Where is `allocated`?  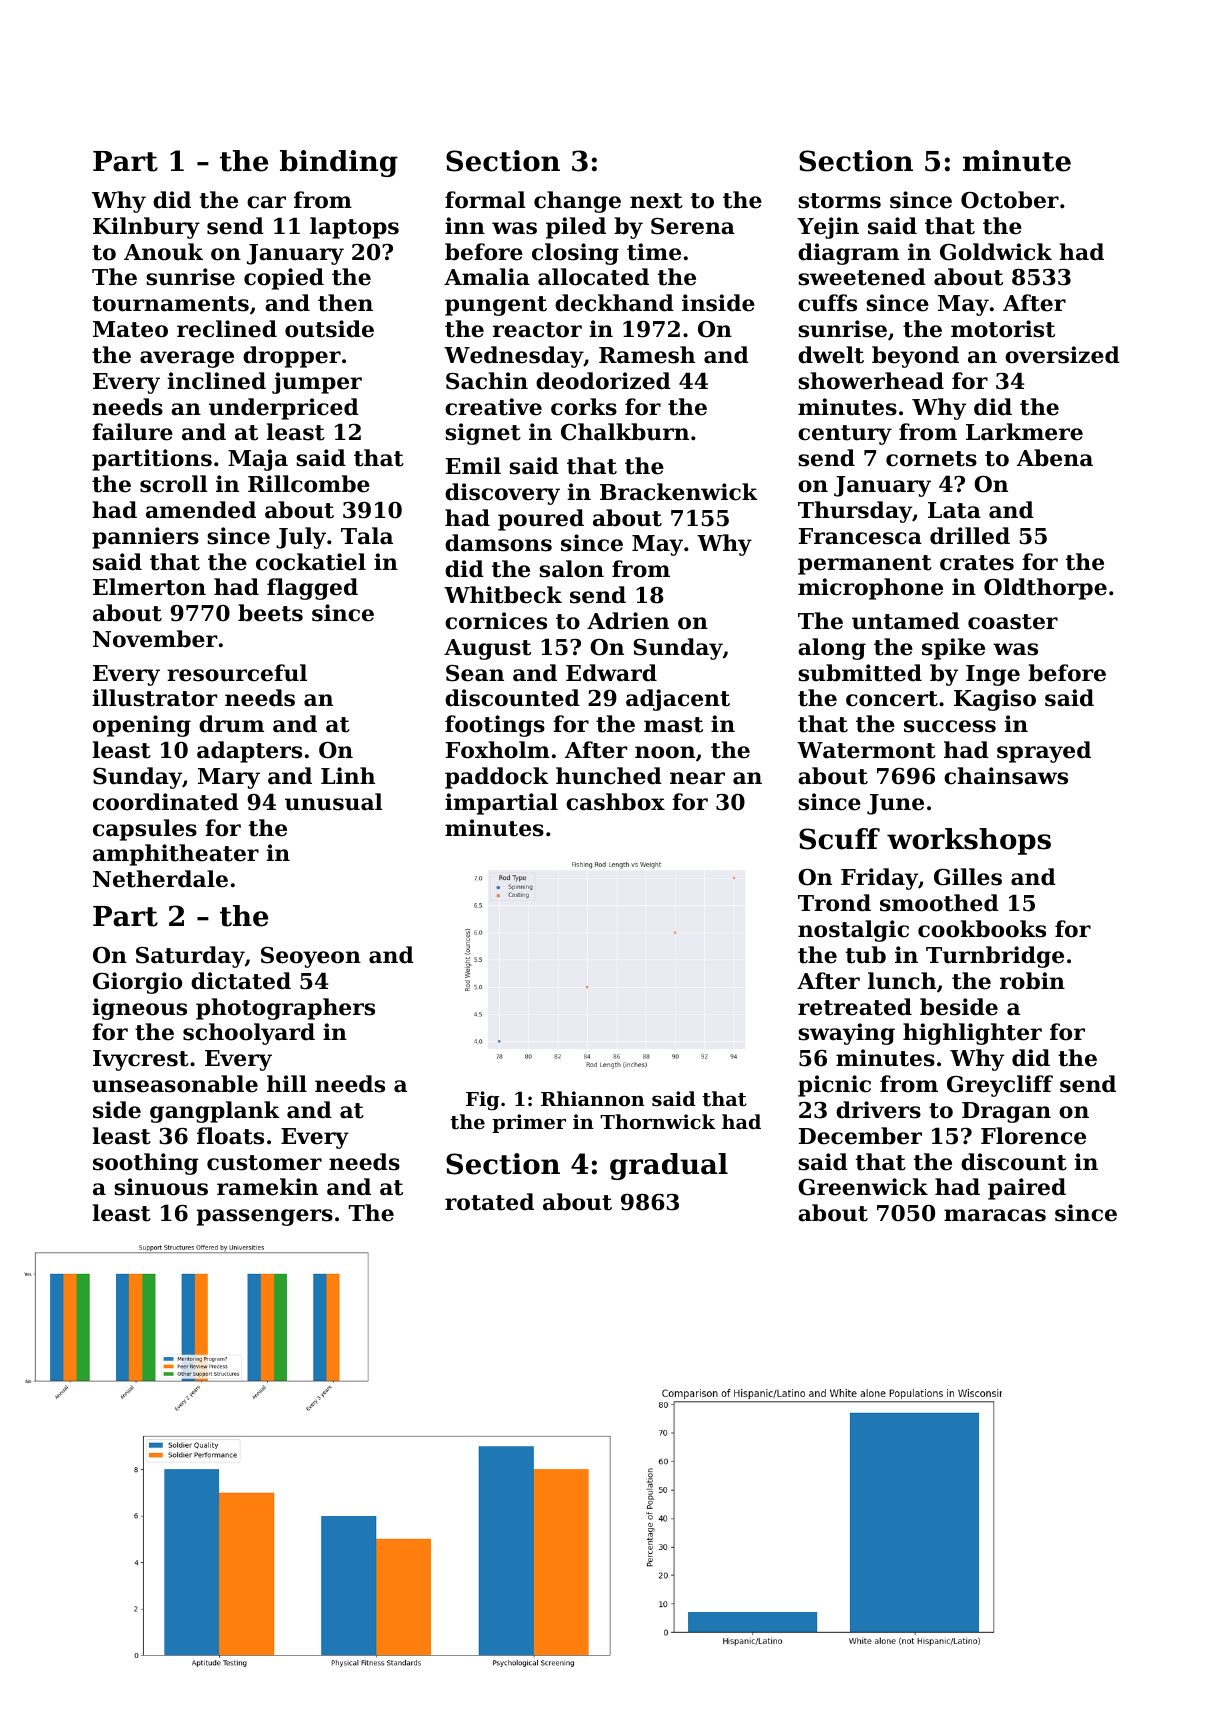
allocated is located at coordinates (593, 277).
